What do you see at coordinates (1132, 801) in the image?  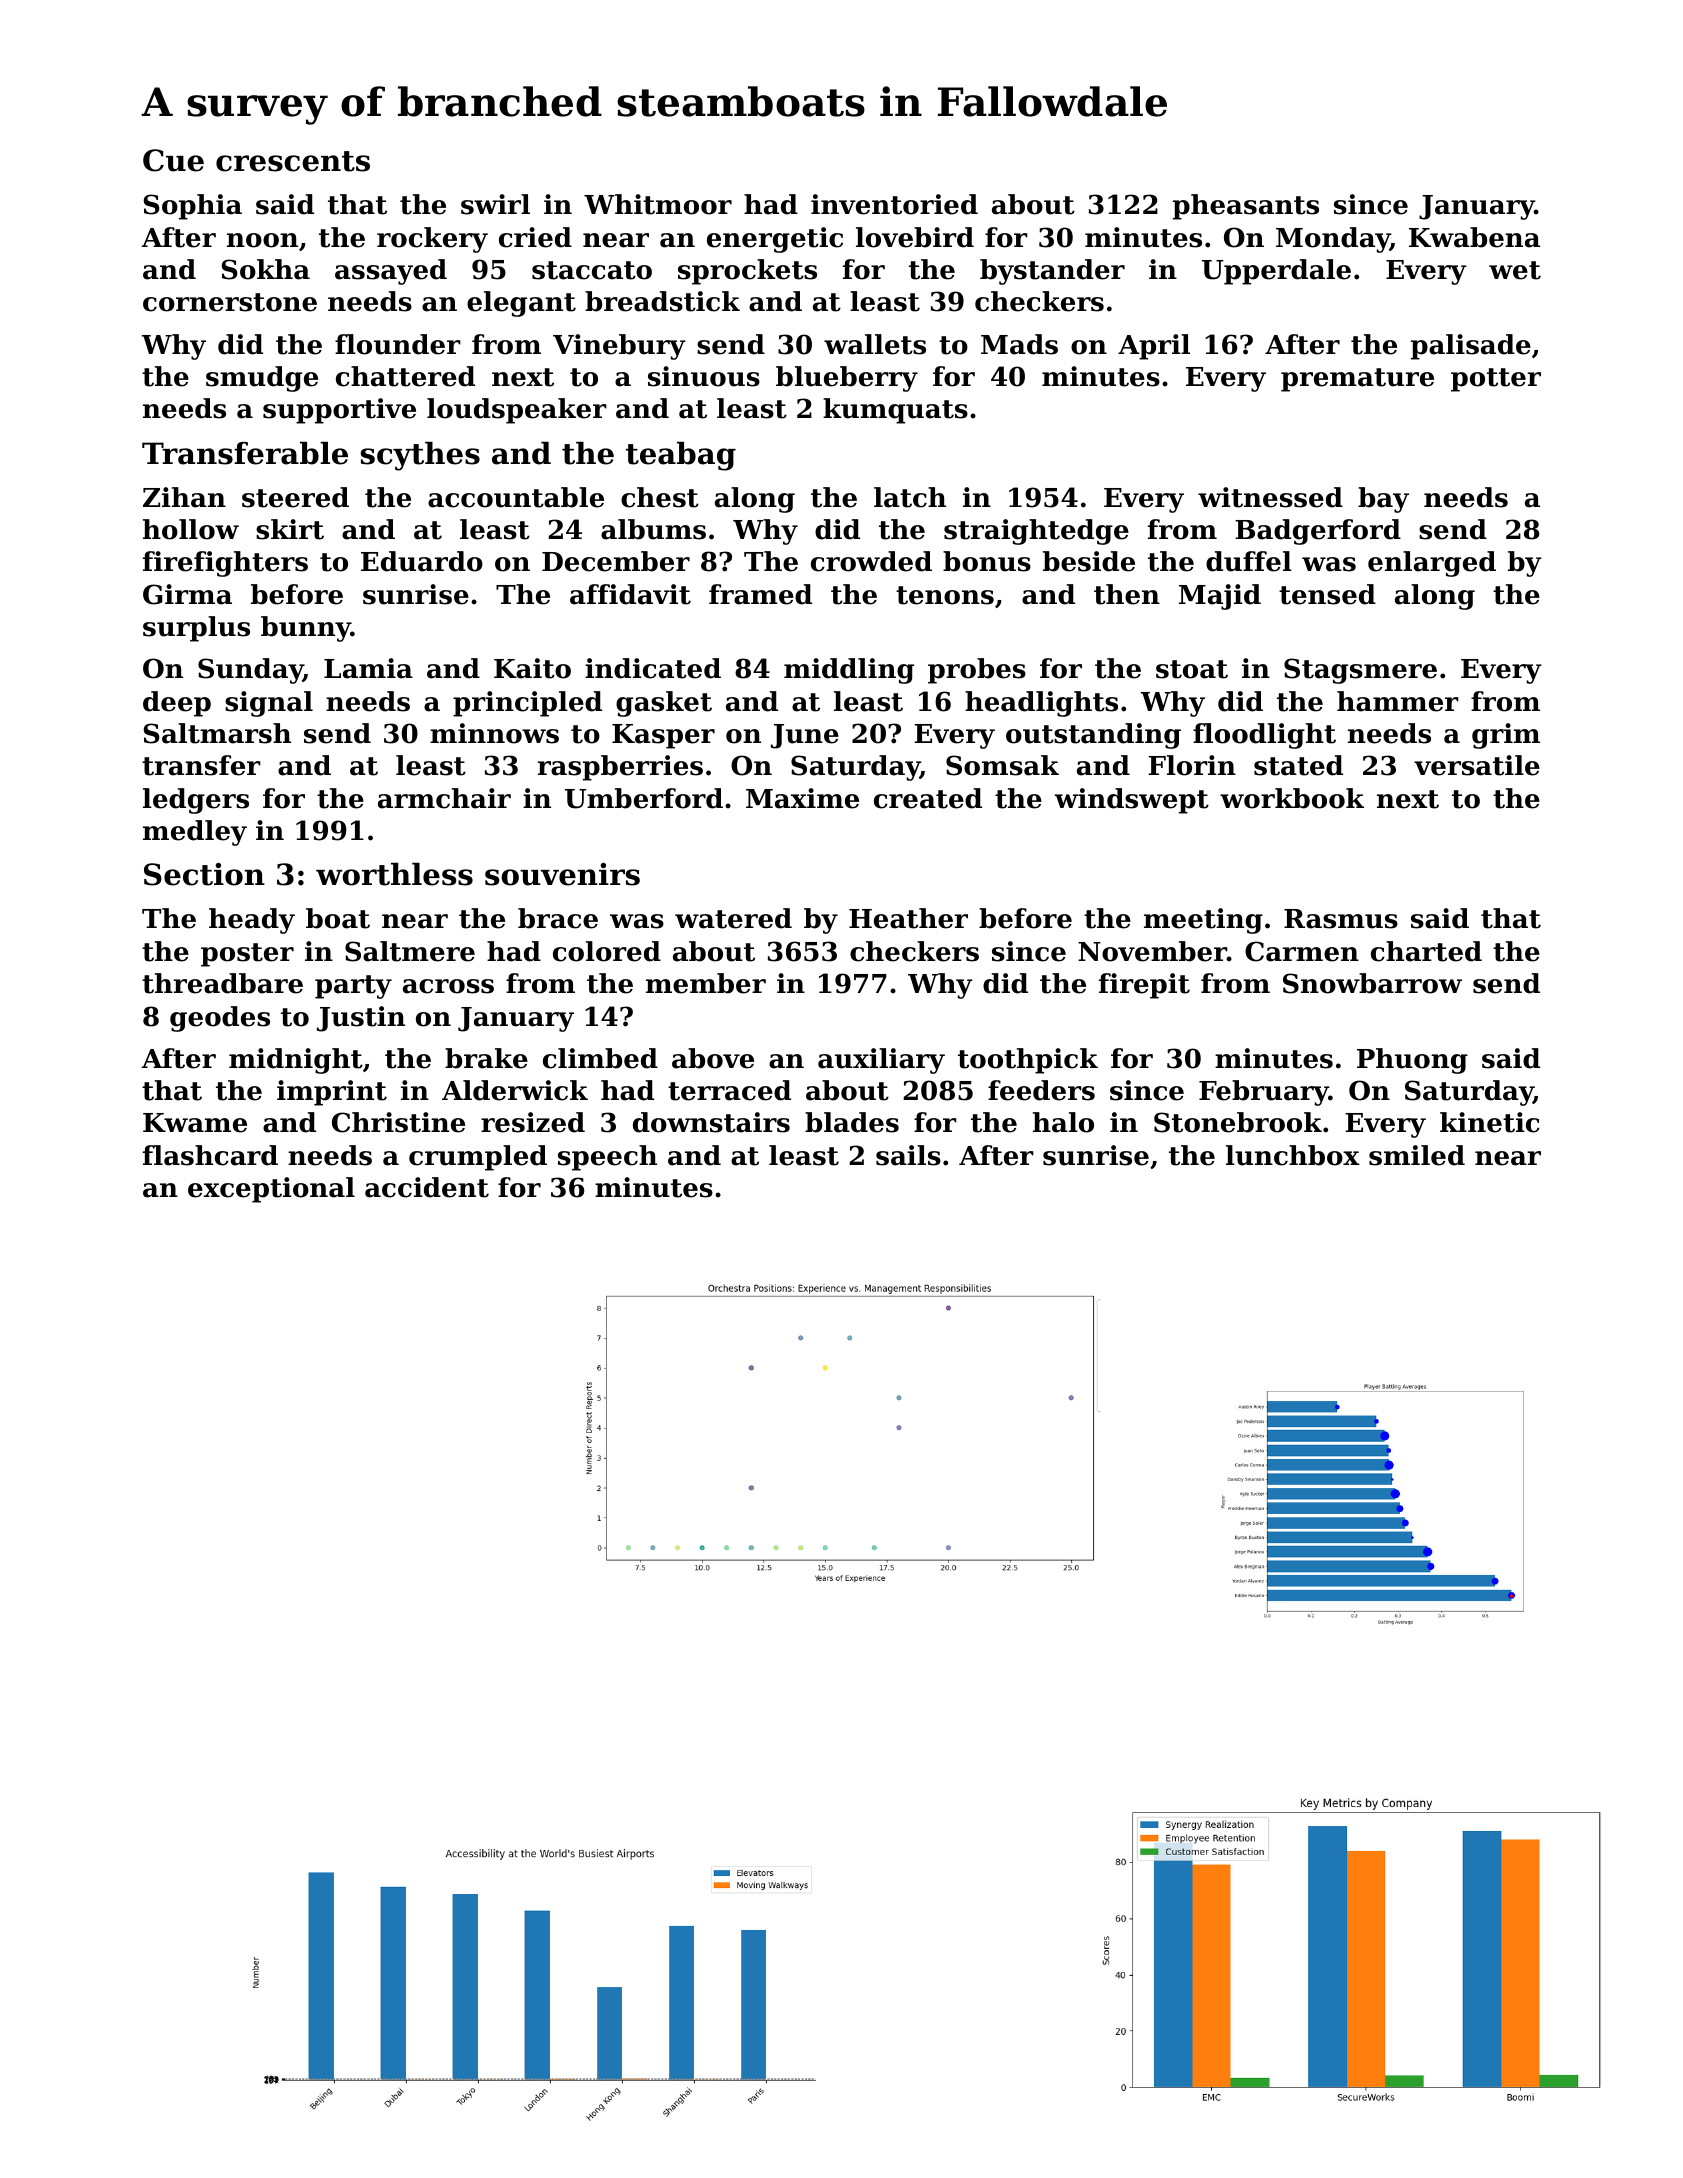 I see `windswept` at bounding box center [1132, 801].
